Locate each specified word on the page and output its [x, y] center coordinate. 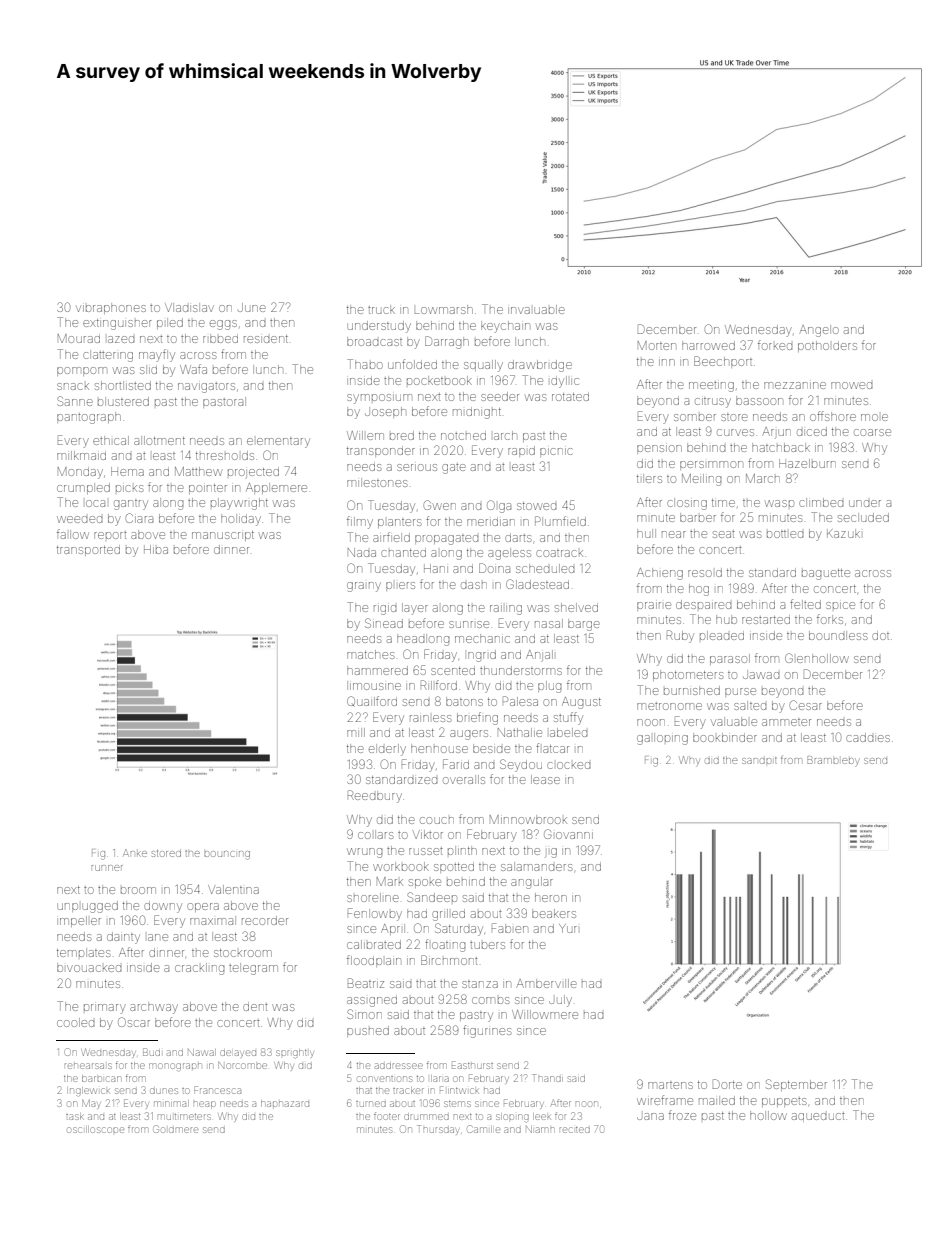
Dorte [727, 1084]
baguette [826, 574]
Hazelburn [807, 463]
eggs [223, 325]
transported [88, 550]
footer [387, 1116]
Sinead [384, 623]
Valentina [233, 889]
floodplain [374, 961]
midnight [477, 413]
